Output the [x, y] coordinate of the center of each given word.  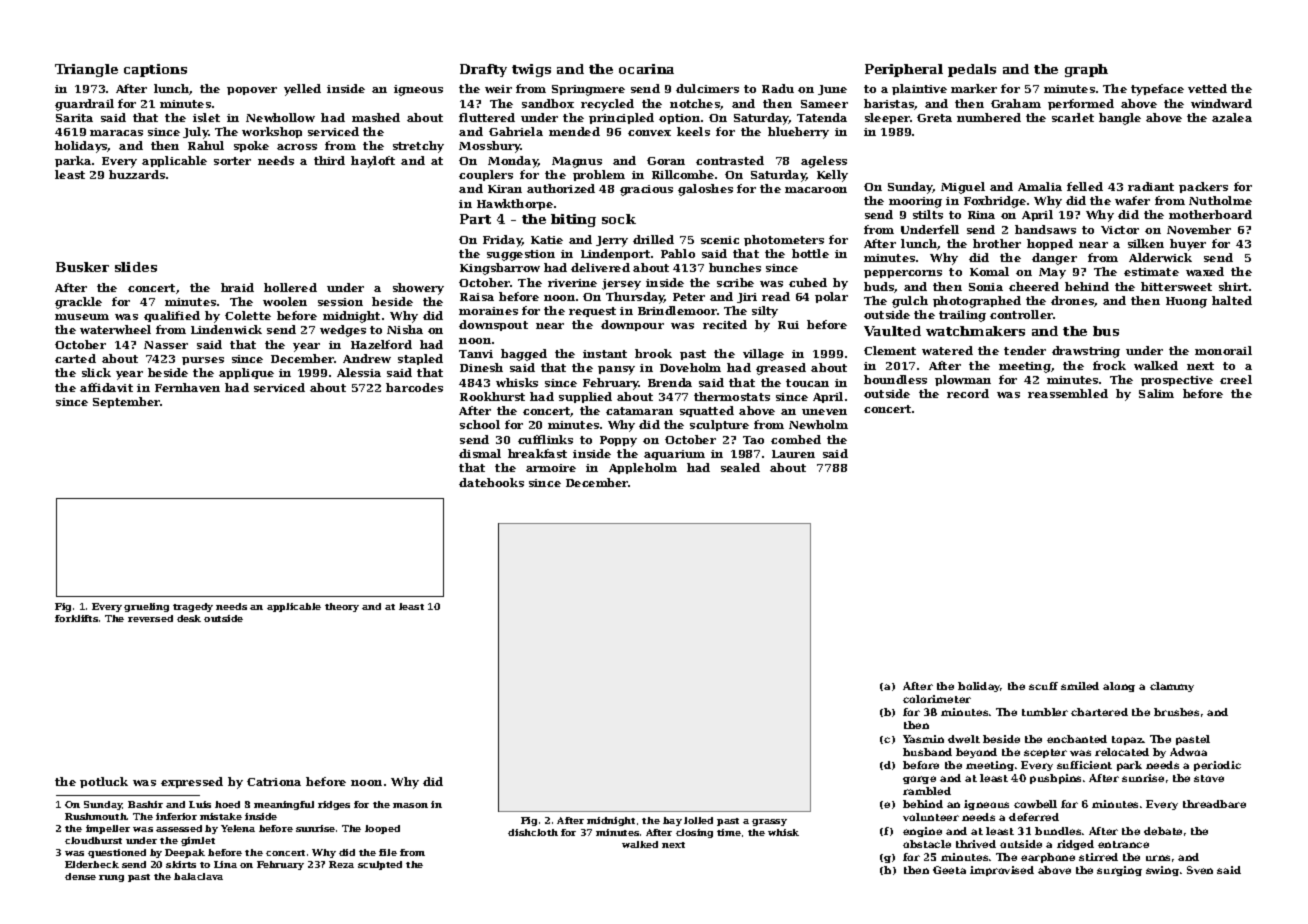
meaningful [284, 805]
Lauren [793, 454]
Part [475, 219]
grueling [146, 607]
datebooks [491, 482]
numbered [989, 117]
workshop [272, 132]
